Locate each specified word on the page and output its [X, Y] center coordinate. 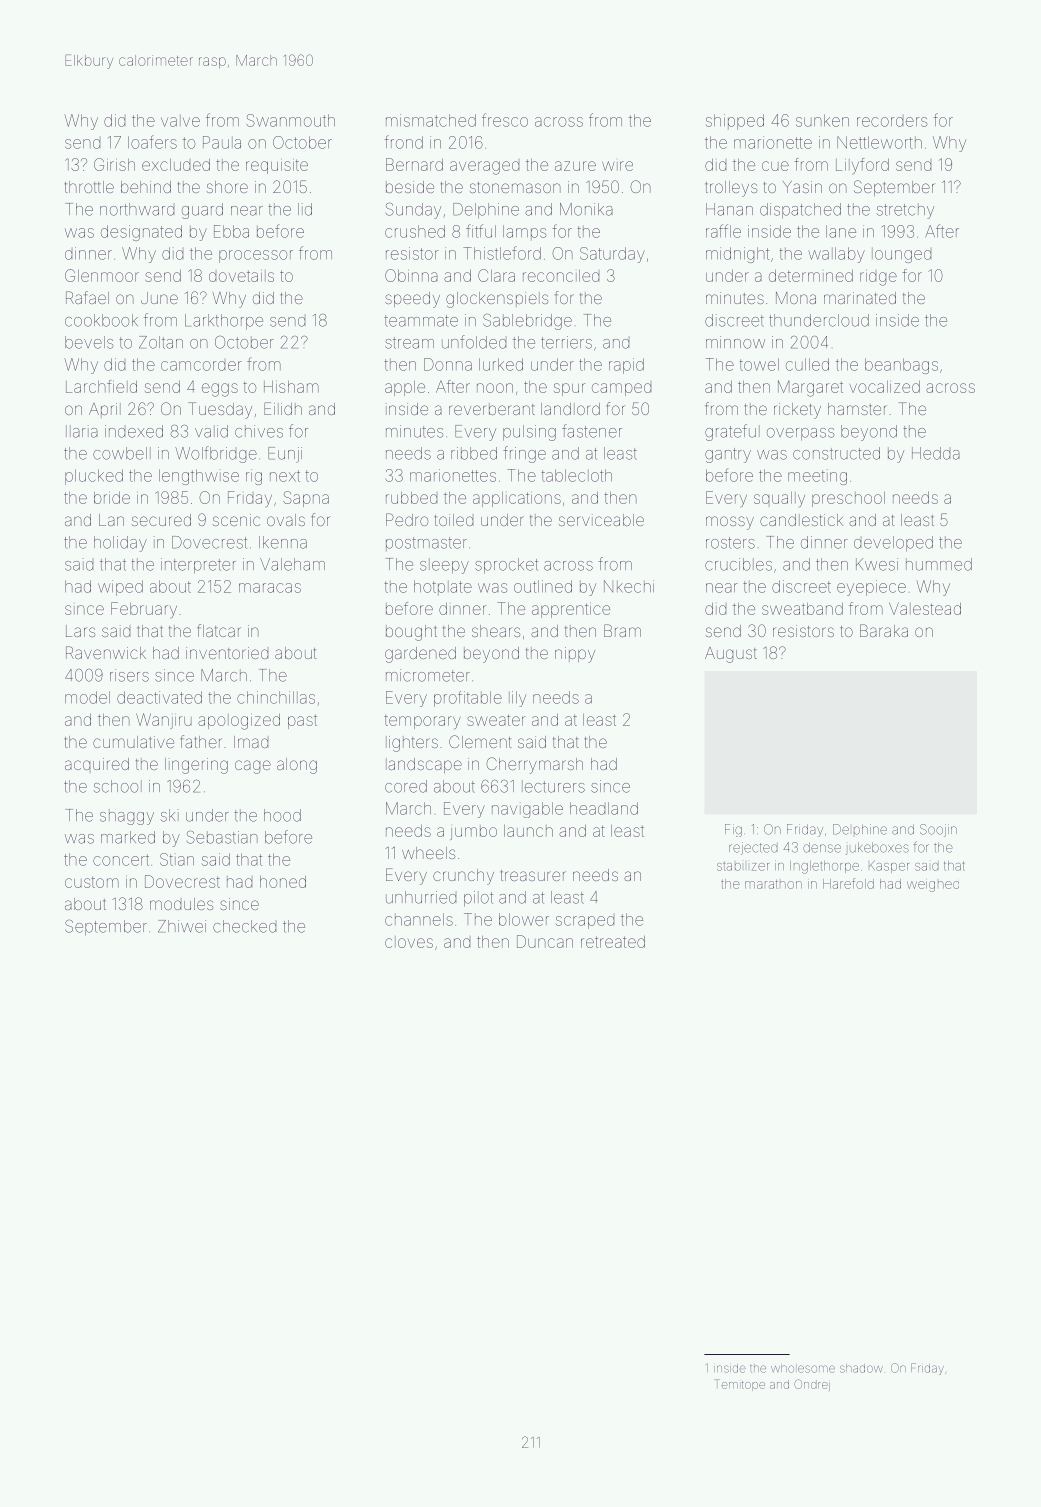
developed [893, 544]
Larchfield [101, 386]
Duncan [545, 941]
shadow [861, 1368]
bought [411, 633]
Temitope [740, 1385]
